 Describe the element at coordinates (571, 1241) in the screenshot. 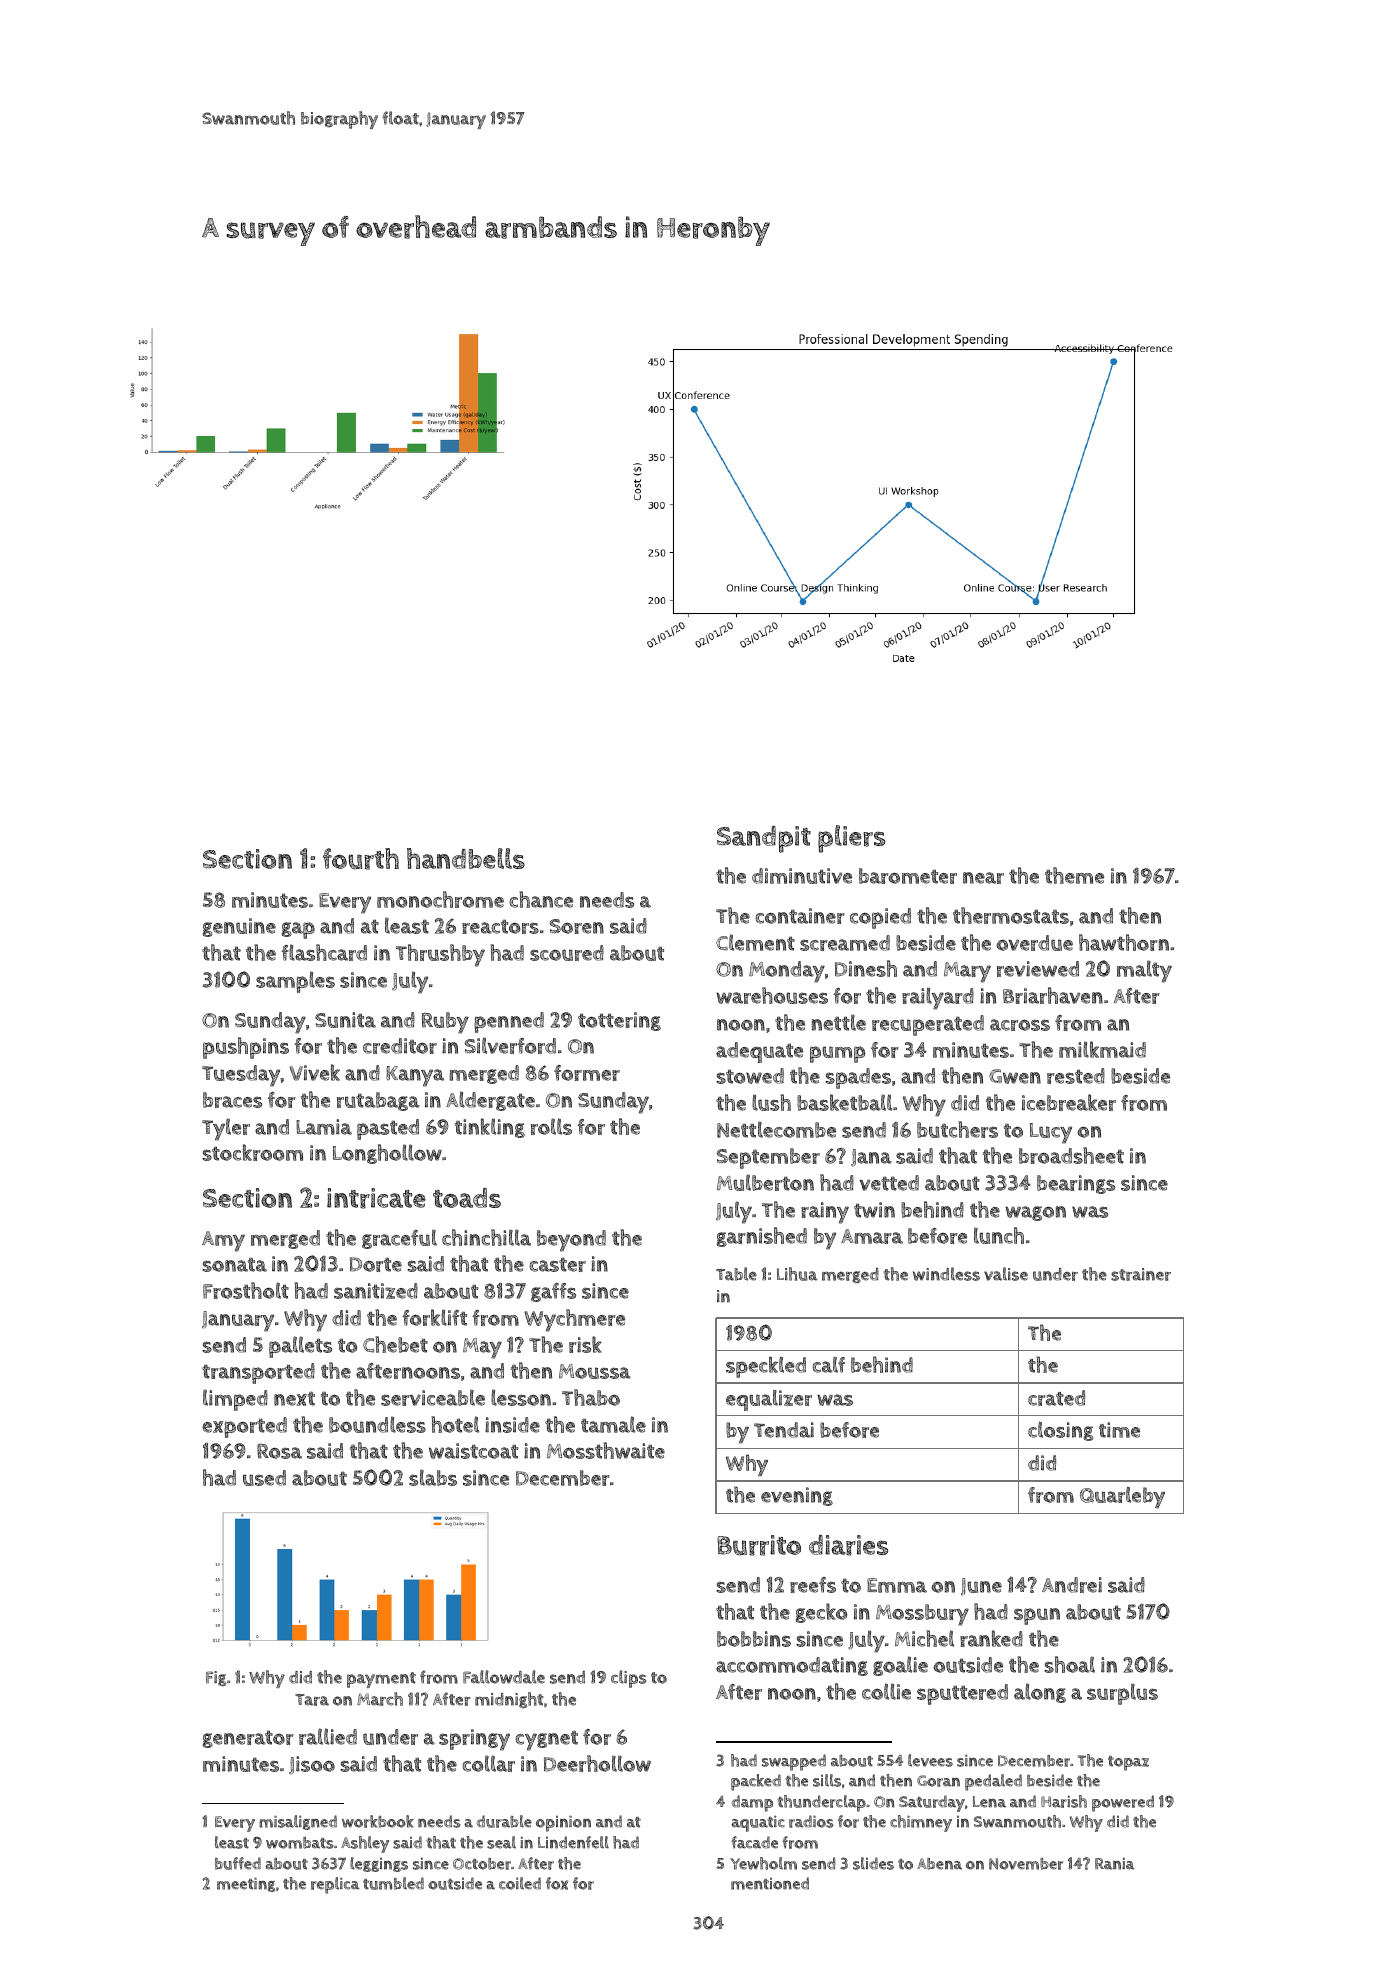

I see `beyond` at that location.
